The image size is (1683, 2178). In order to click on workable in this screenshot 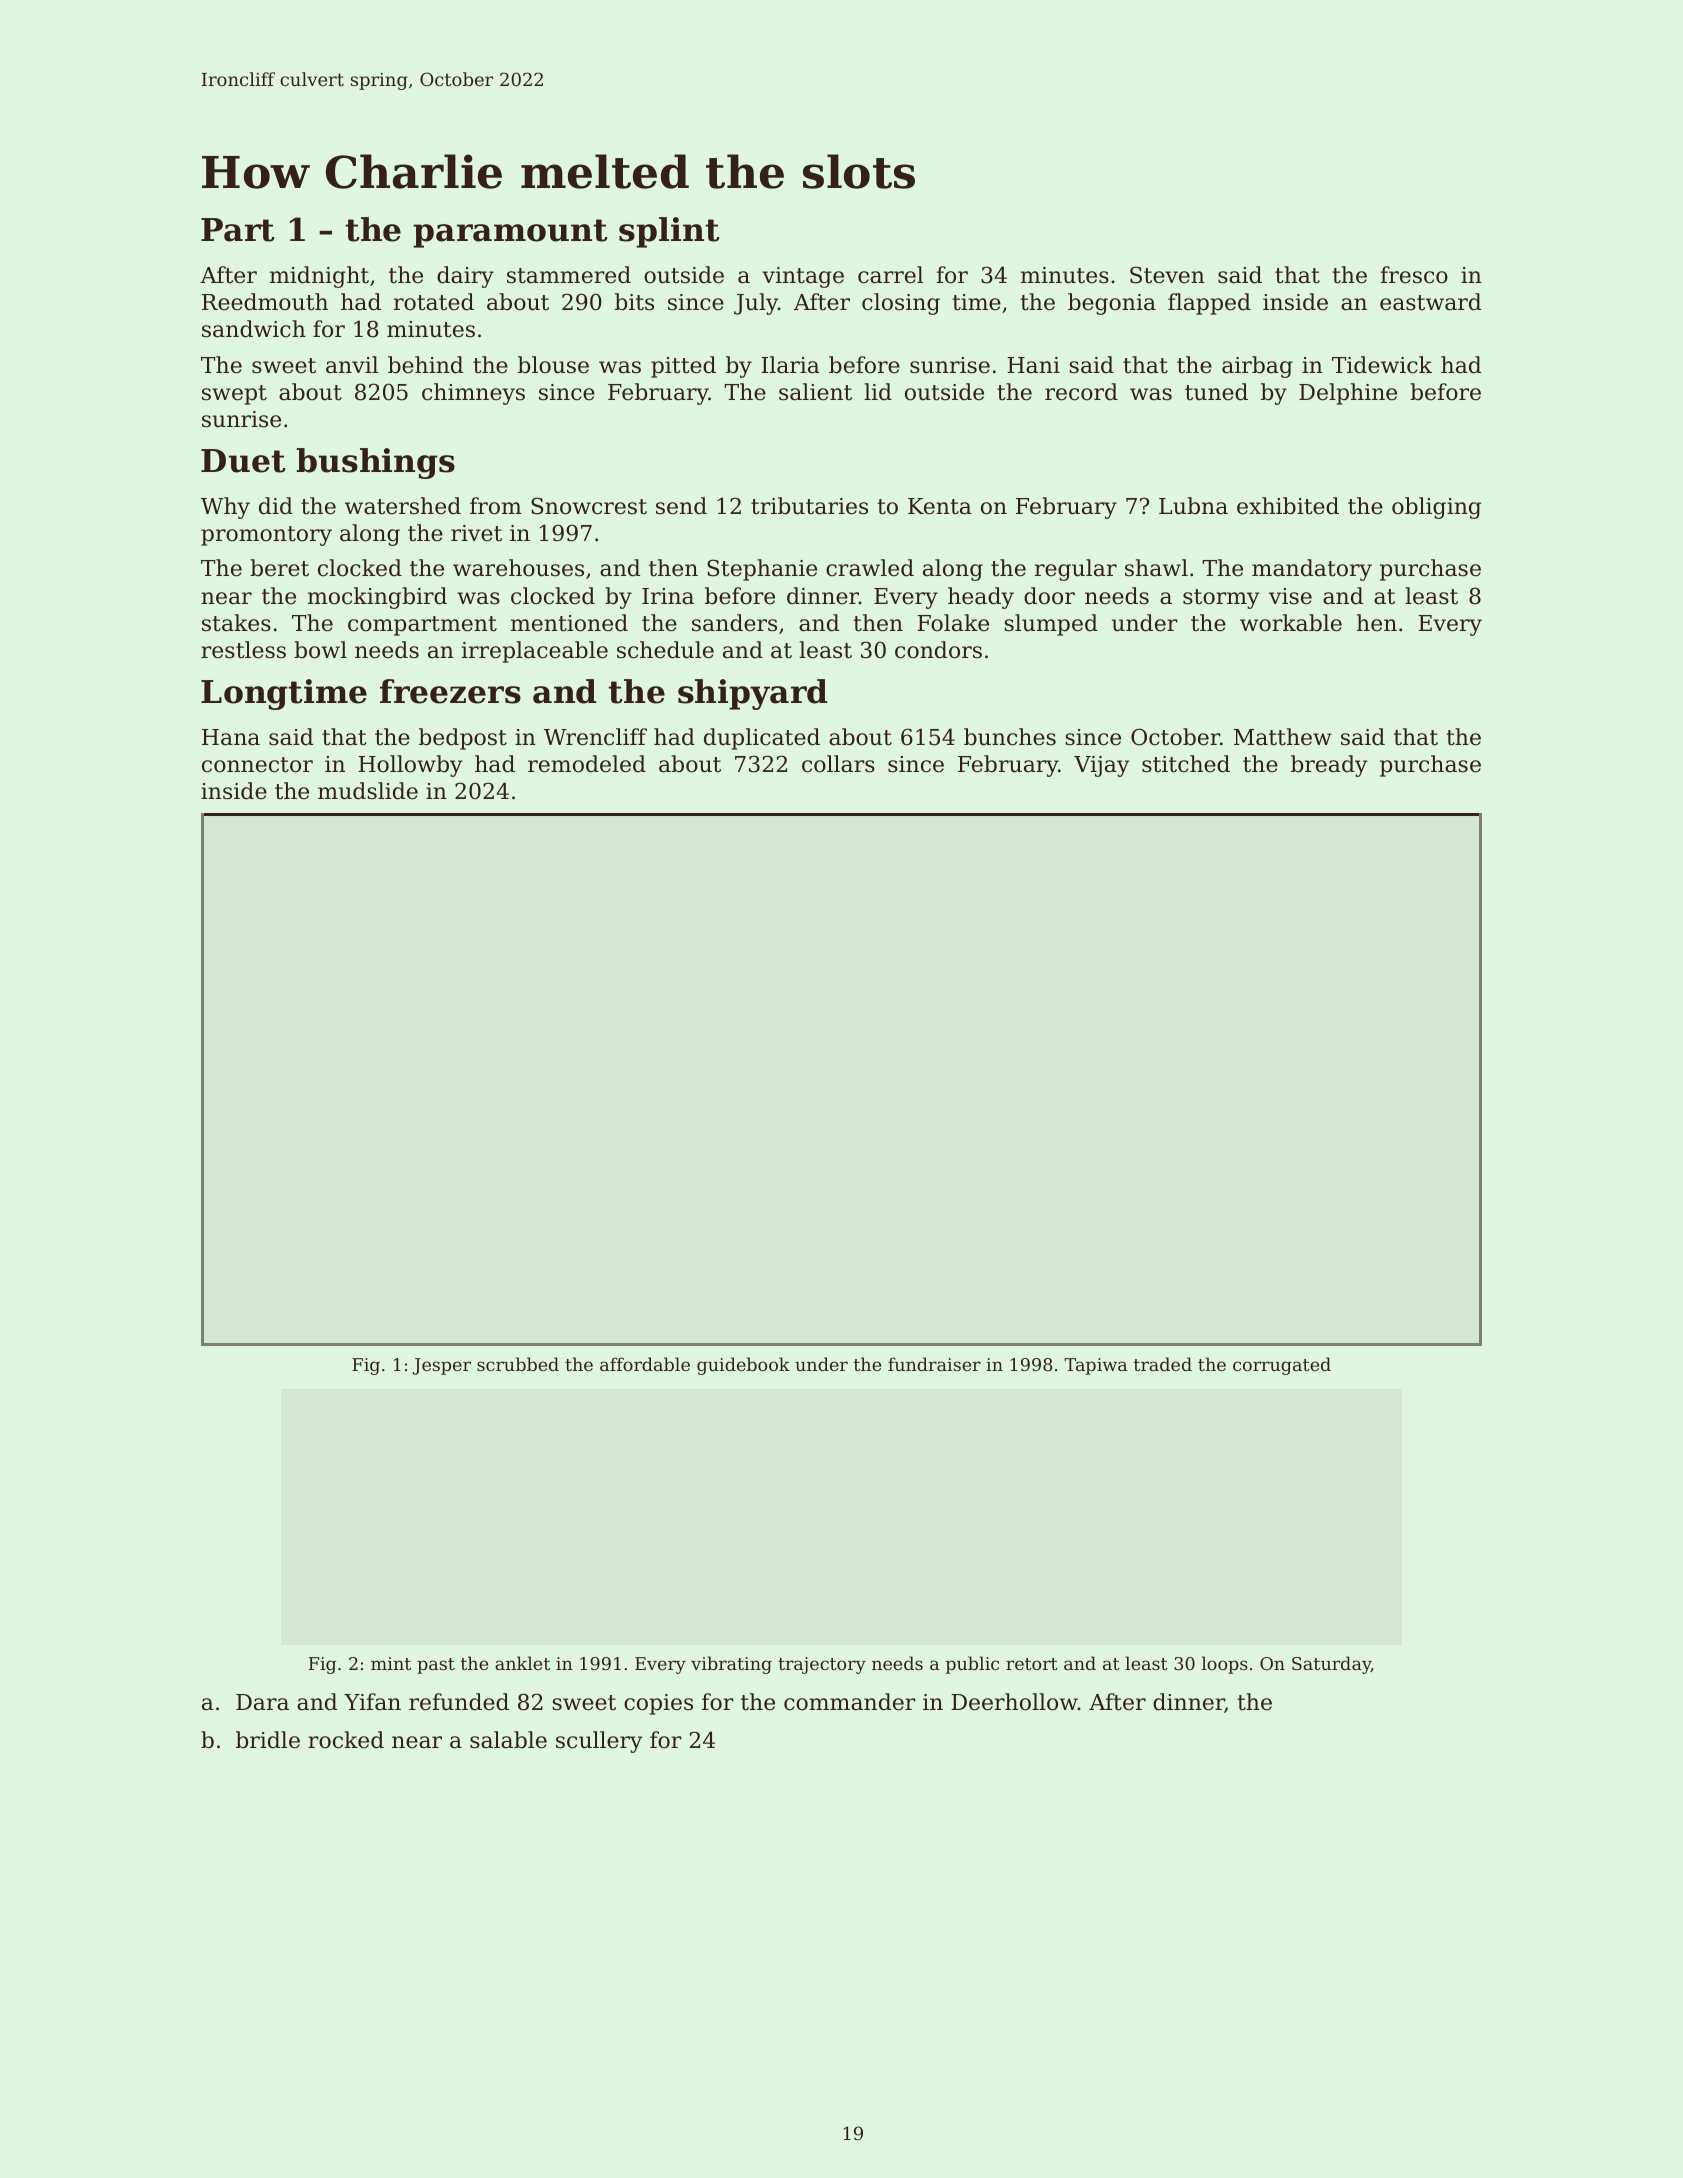, I will do `click(1291, 623)`.
